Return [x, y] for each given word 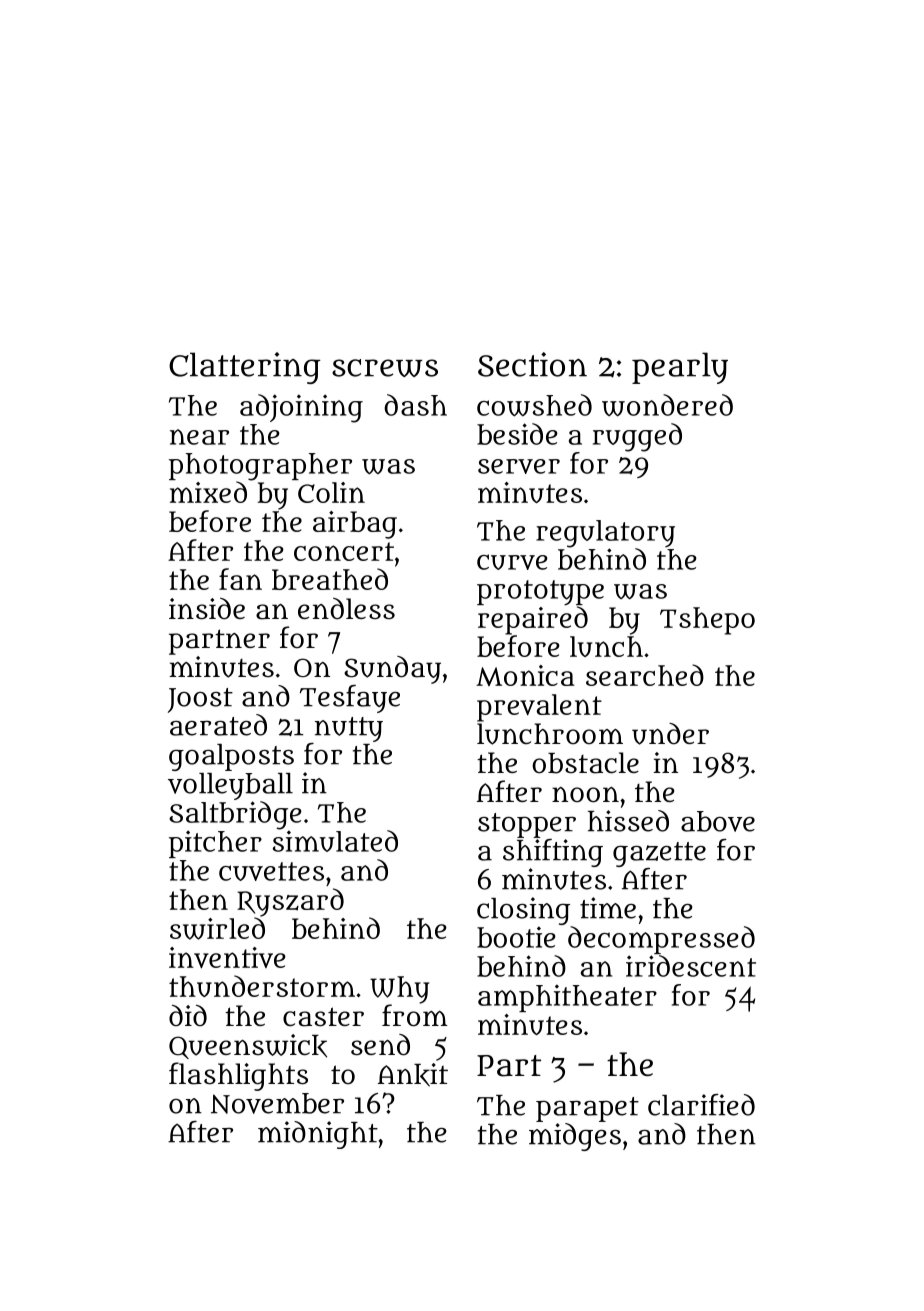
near [199, 437]
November [277, 1103]
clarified [701, 1105]
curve [512, 562]
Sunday [392, 670]
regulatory [605, 534]
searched [645, 675]
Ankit [413, 1075]
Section [532, 364]
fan [240, 579]
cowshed [534, 405]
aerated [218, 725]
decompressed [661, 940]
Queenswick [248, 1046]
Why [399, 990]
